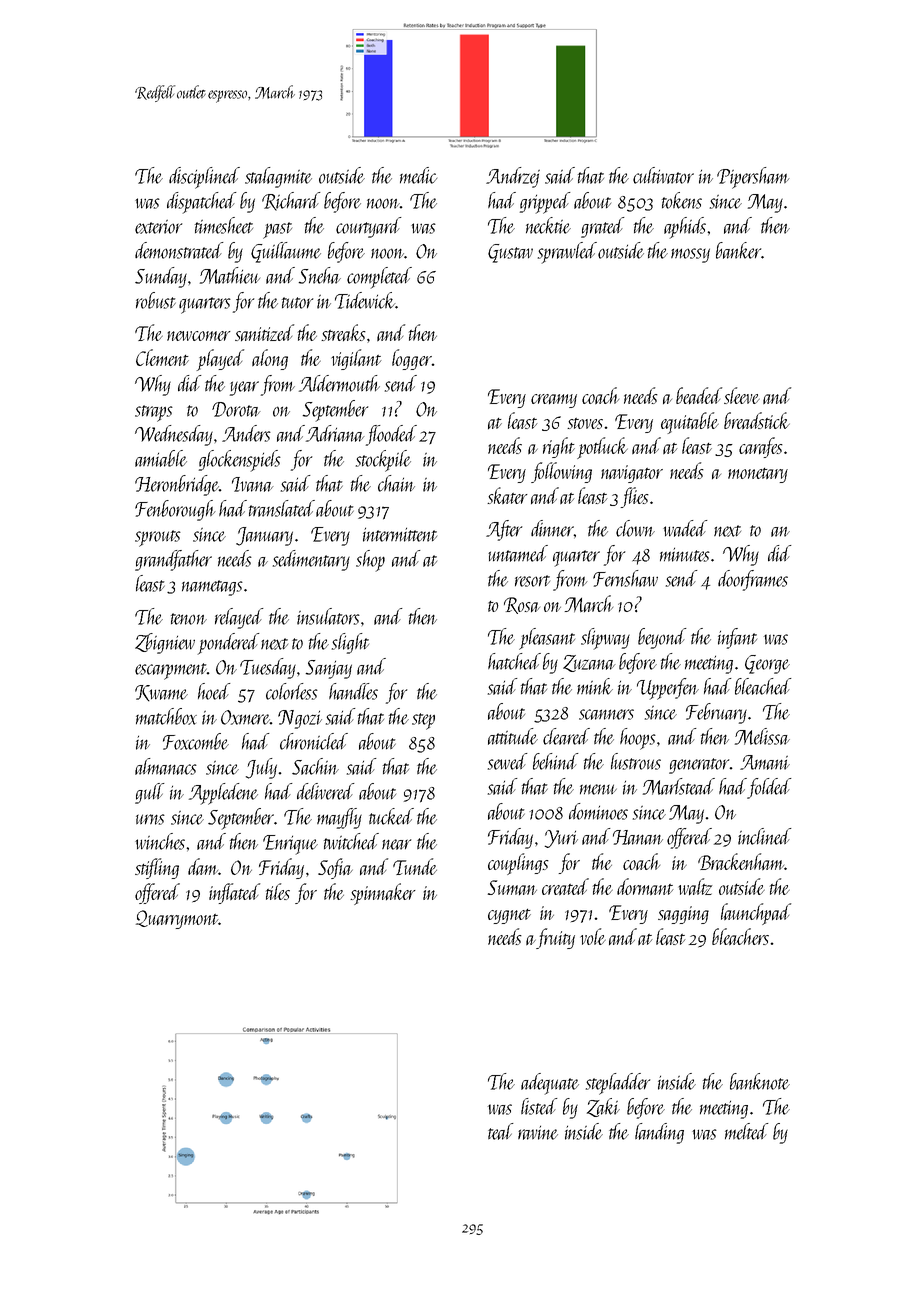 This image has height=1311, width=924. Describe the element at coordinates (513, 177) in the image. I see `Andrzej` at that location.
